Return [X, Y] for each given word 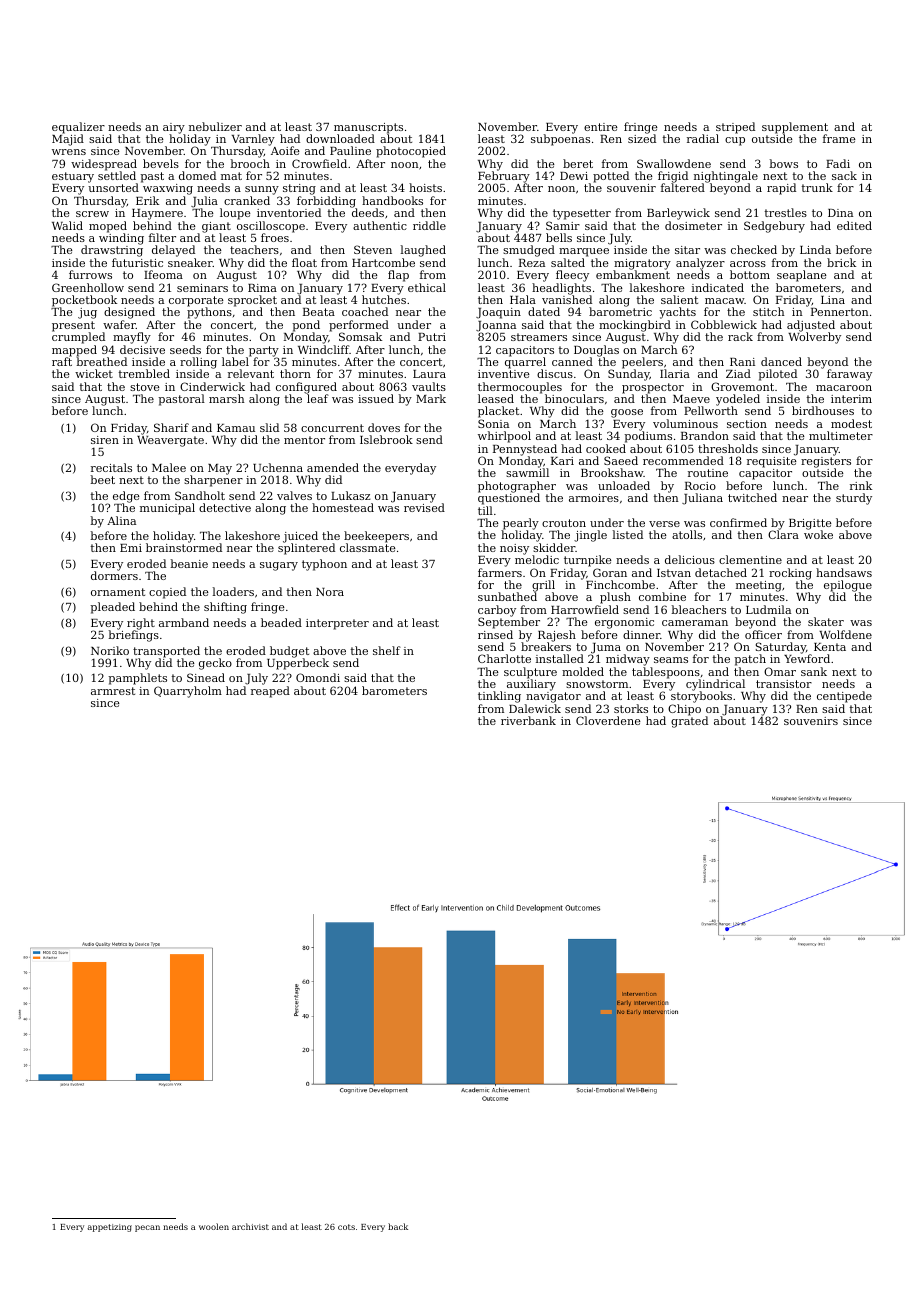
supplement [795, 128]
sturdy [854, 499]
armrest [113, 691]
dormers [114, 576]
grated [689, 722]
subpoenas [560, 140]
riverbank [528, 720]
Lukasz [351, 495]
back [398, 1226]
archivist [250, 1226]
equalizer [78, 128]
